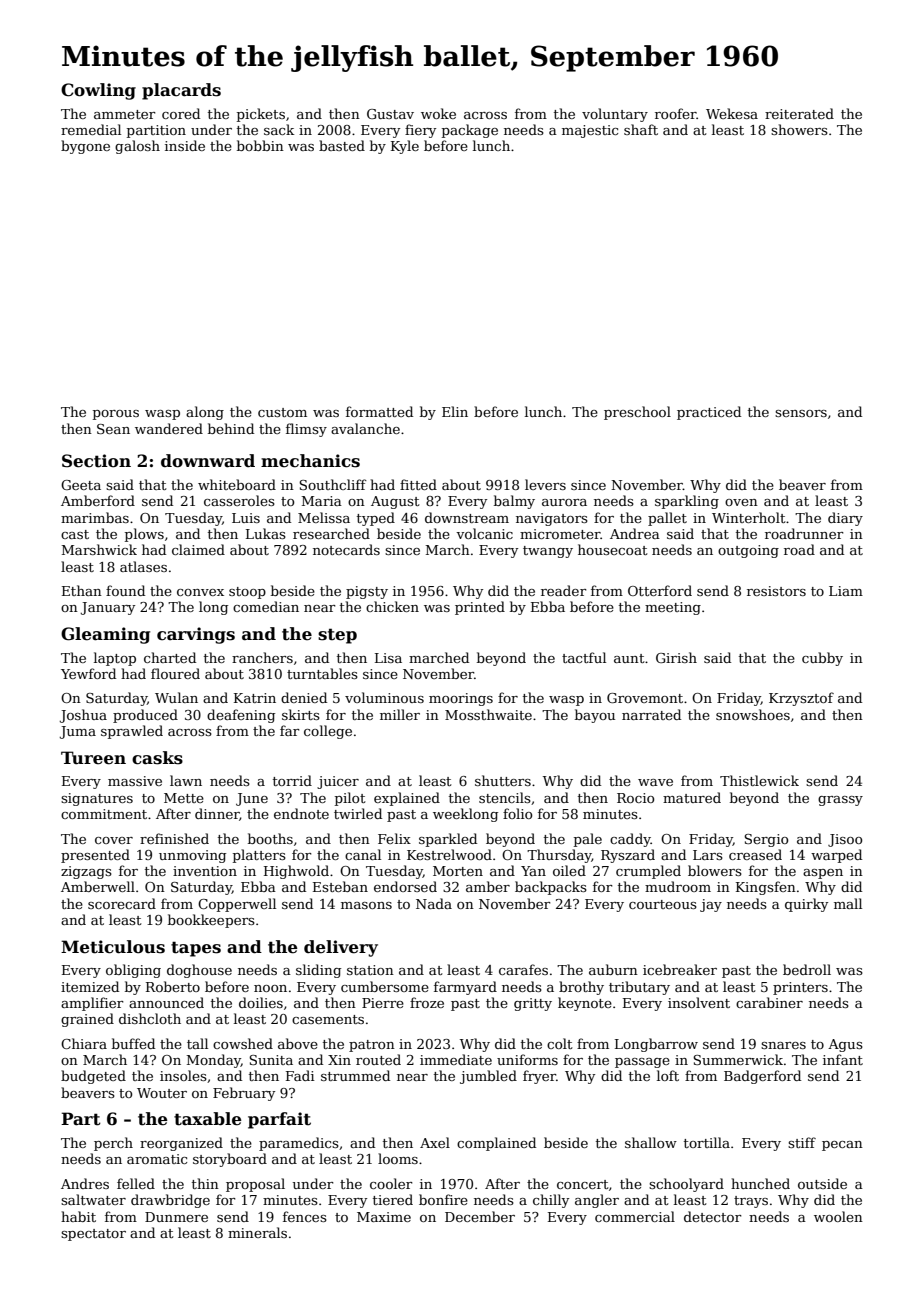 The width and height of the document is (924, 1308). Describe the element at coordinates (514, 502) in the document. I see `balmy` at that location.
